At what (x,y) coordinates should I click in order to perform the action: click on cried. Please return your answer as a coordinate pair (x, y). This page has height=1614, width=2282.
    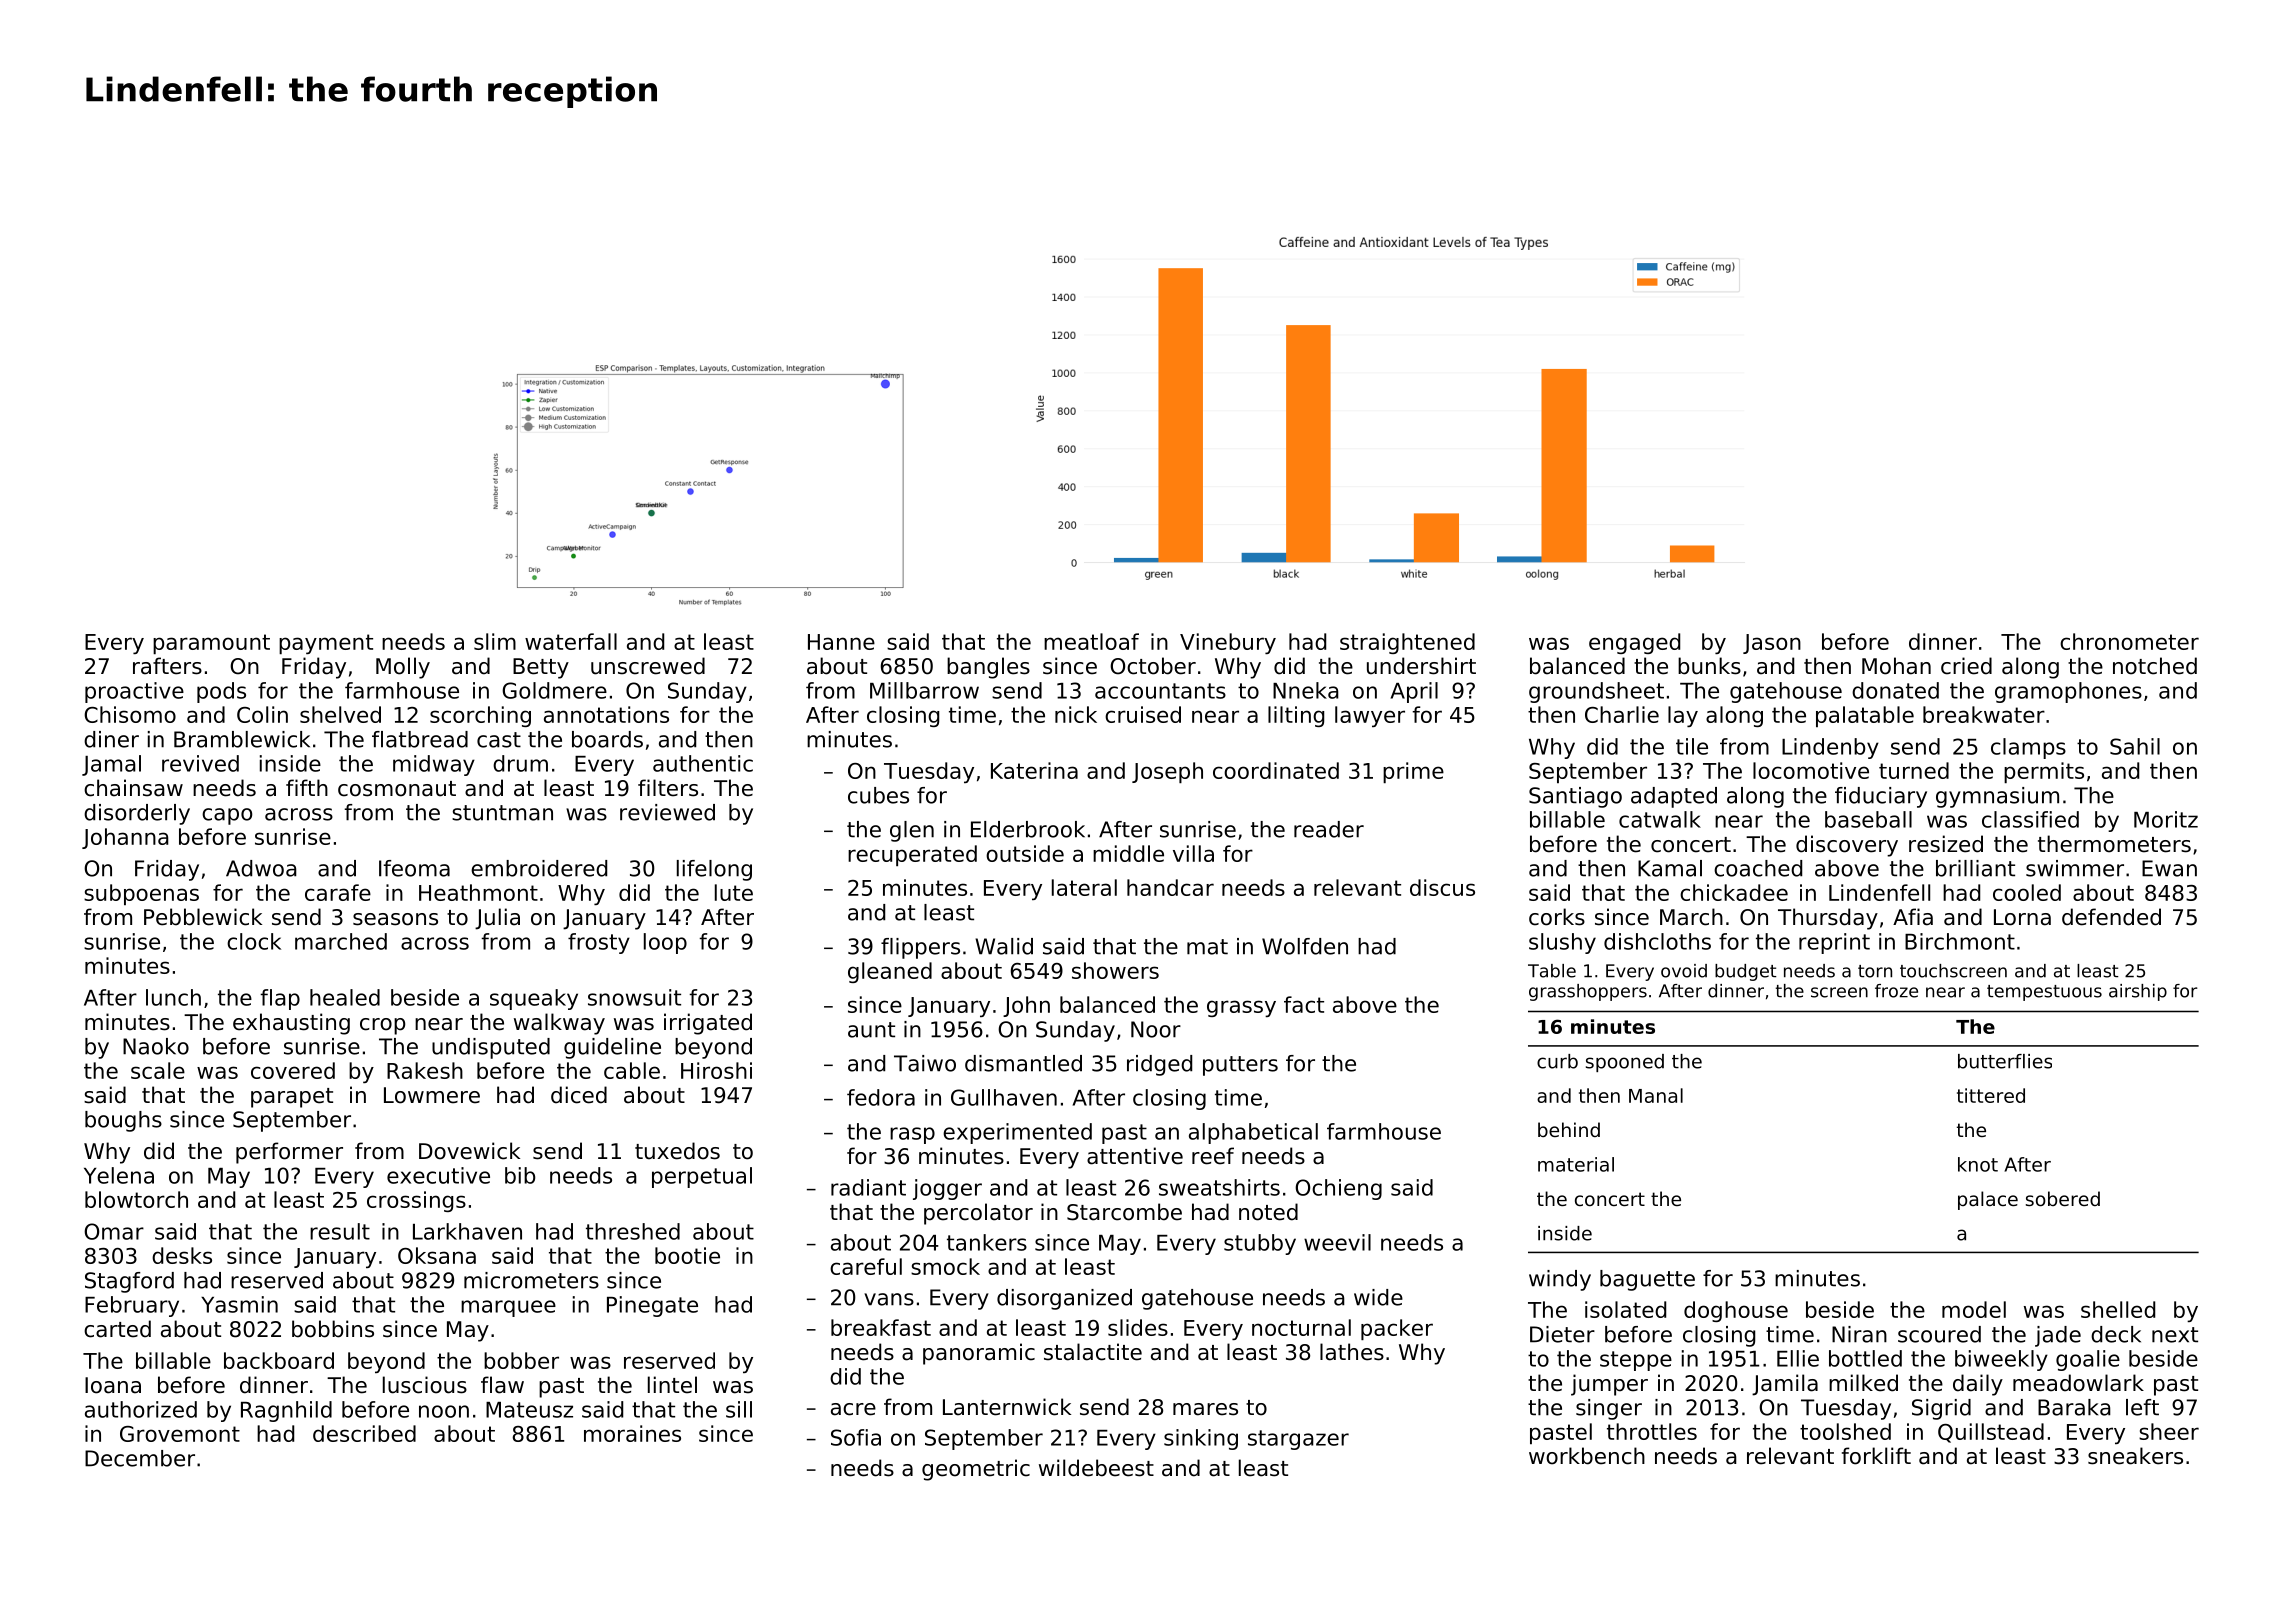
    Looking at the image, I should click on (1966, 666).
